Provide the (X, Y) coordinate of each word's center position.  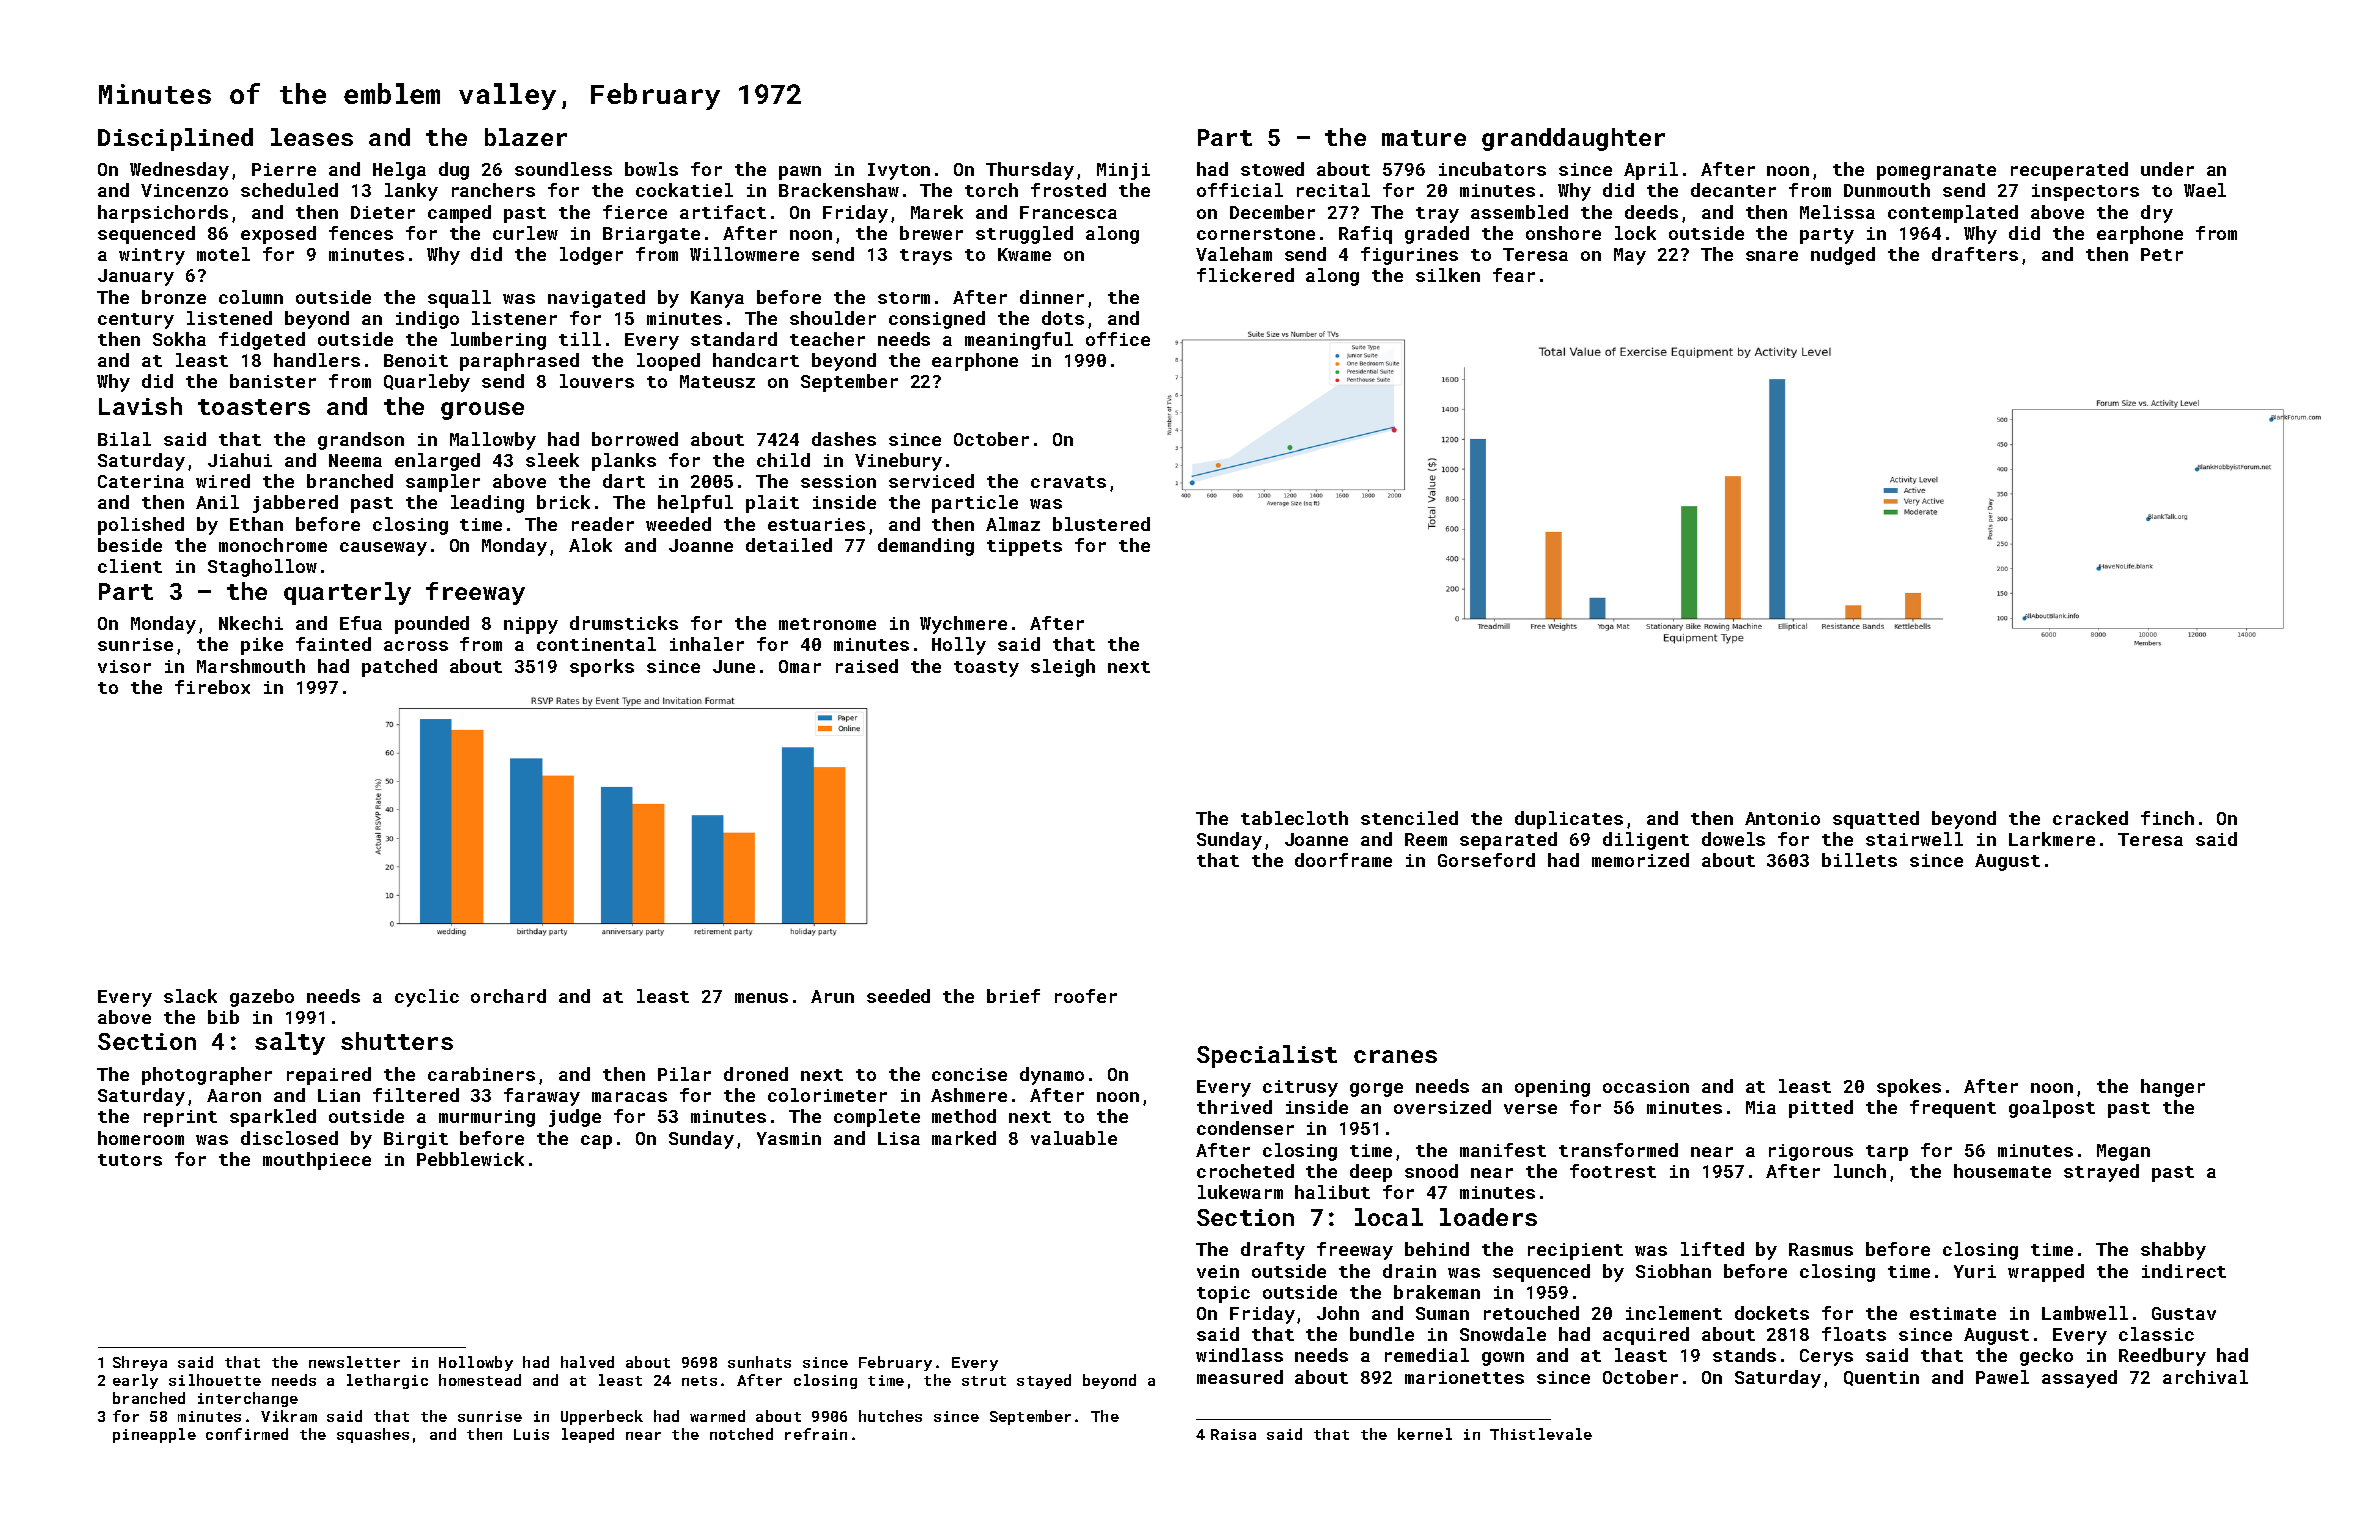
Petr (2162, 254)
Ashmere (969, 1095)
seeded (898, 996)
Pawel (2002, 1377)
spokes (1909, 1088)
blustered (1101, 524)
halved (587, 1362)
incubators (1492, 169)
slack (190, 996)
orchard (508, 996)
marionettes (1464, 1377)
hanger (2173, 1088)
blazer (526, 137)
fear (1514, 275)
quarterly (347, 593)
